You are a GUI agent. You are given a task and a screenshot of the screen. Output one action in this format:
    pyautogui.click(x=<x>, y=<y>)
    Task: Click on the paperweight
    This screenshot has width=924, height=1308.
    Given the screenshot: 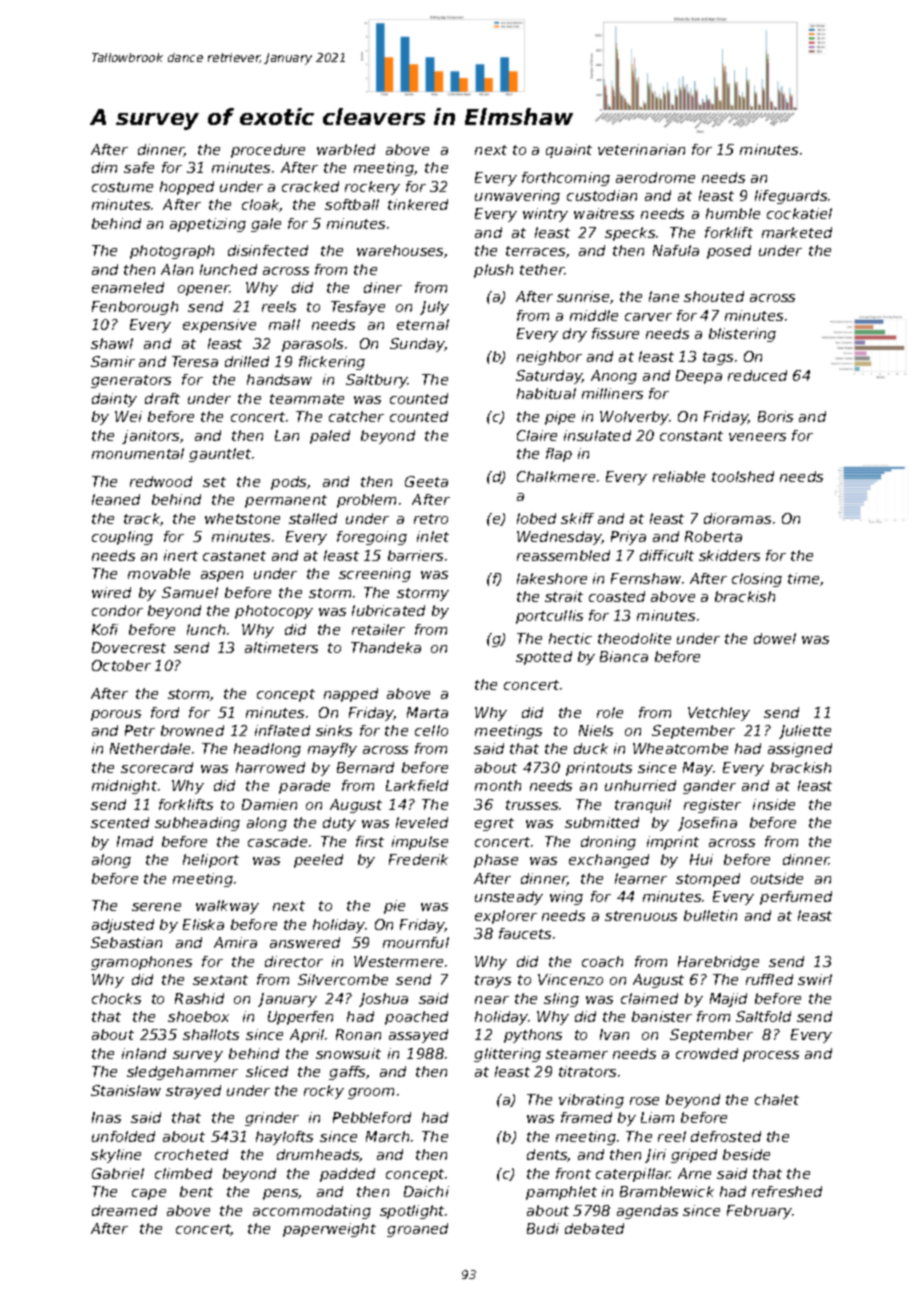 What is the action you would take?
    pyautogui.click(x=329, y=1230)
